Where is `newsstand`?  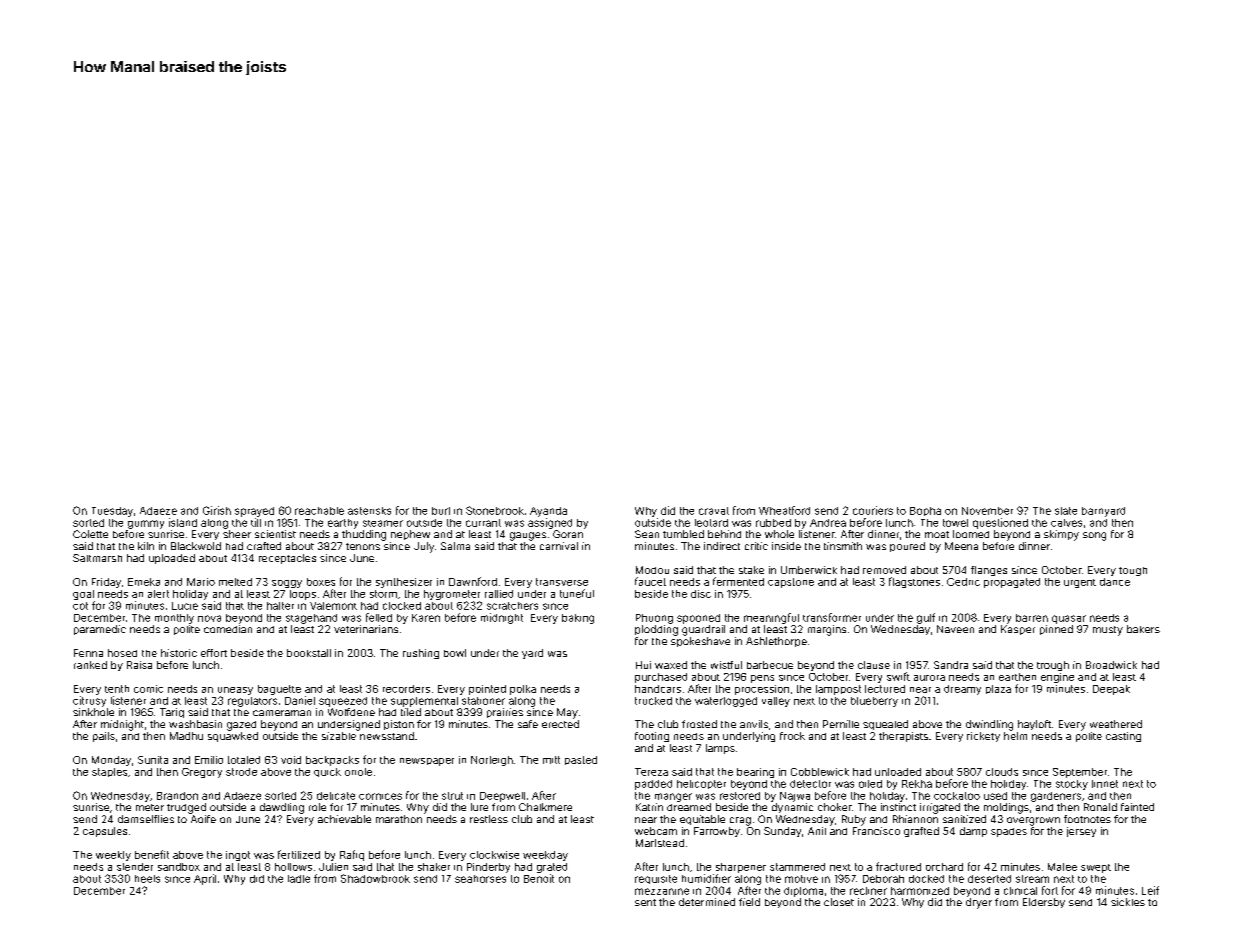
newsstand is located at coordinates (387, 736).
